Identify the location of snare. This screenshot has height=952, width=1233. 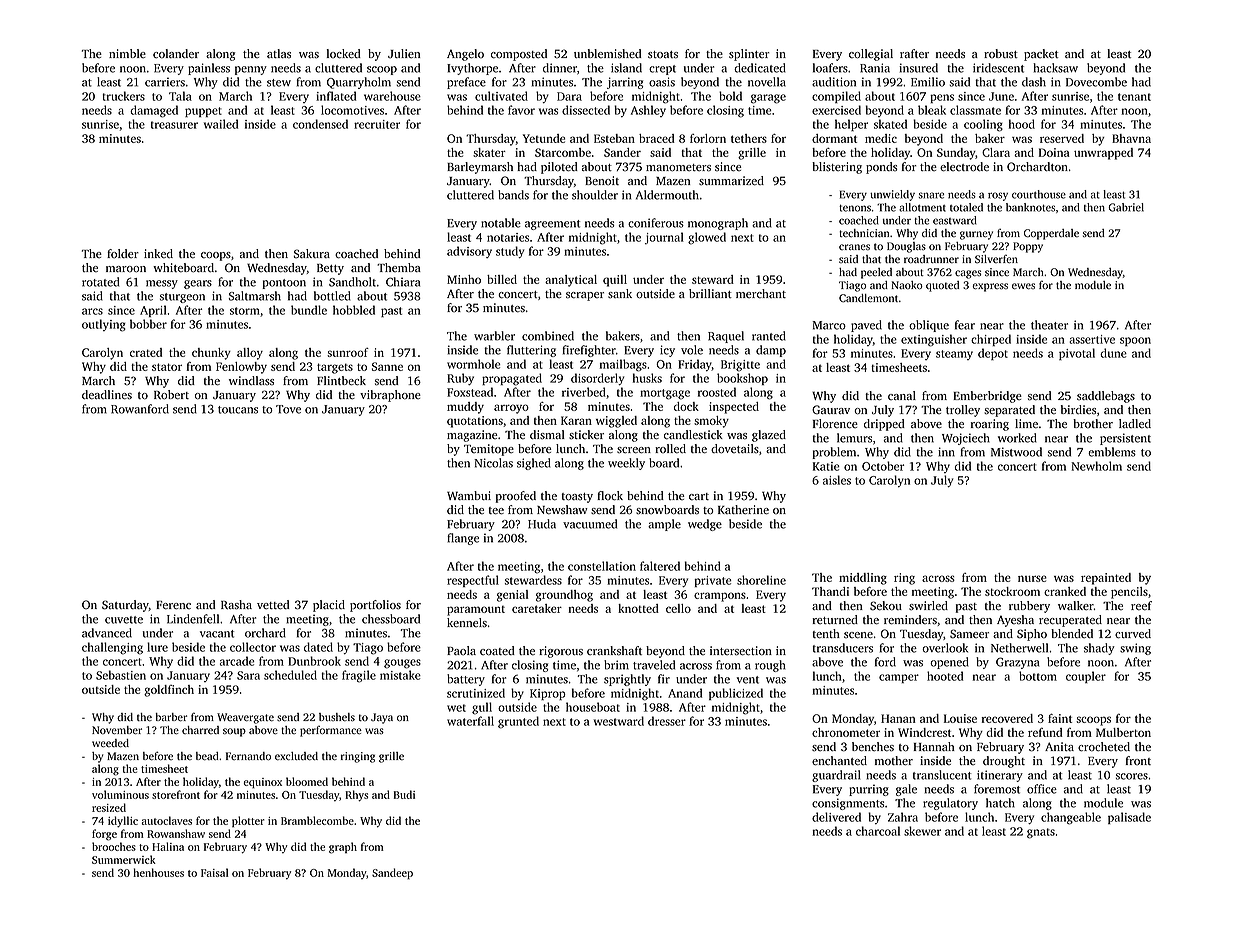
(931, 195).
